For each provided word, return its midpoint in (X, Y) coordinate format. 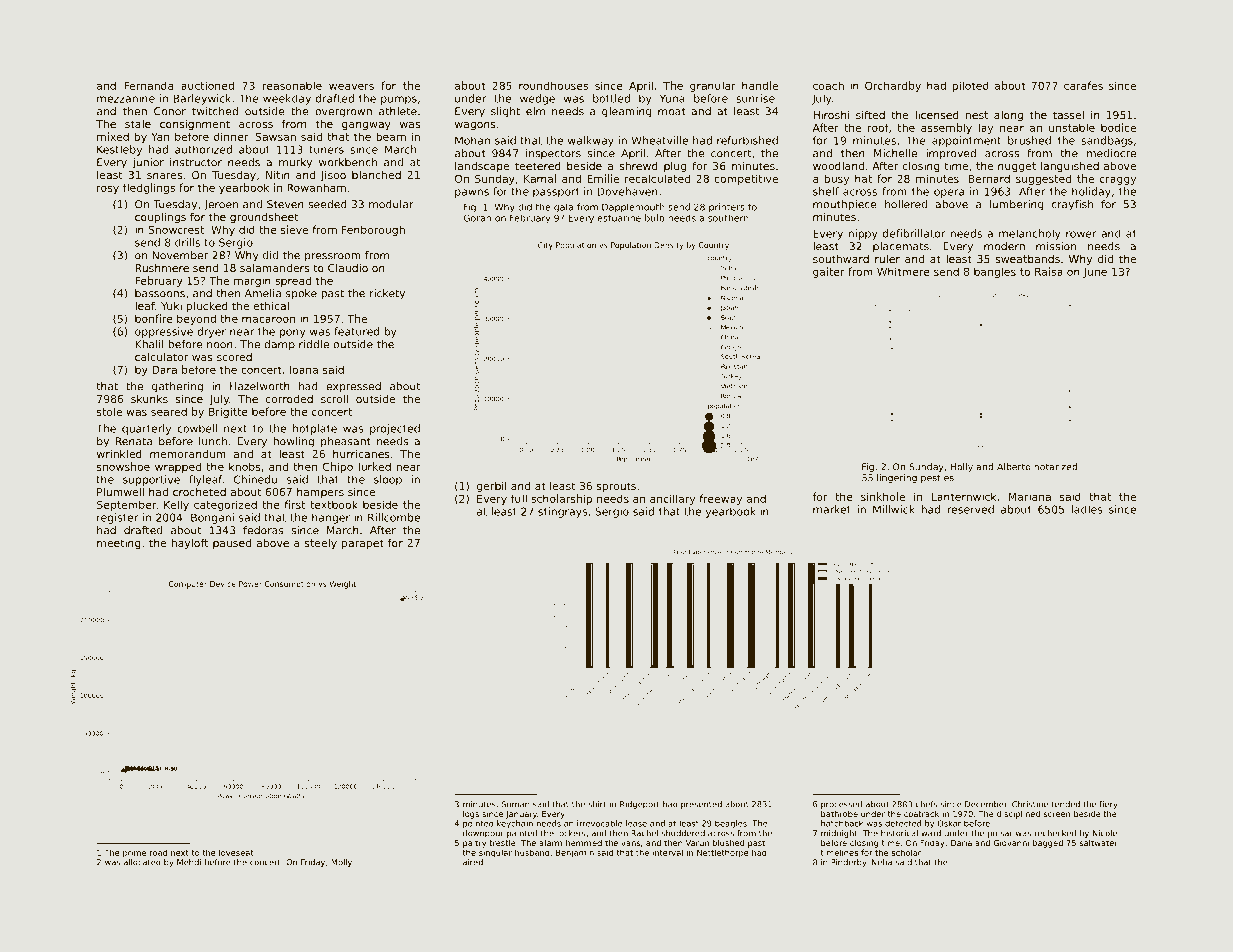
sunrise (755, 98)
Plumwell (120, 491)
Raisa (1049, 271)
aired (473, 862)
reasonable (292, 85)
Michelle (895, 153)
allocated (142, 862)
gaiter (829, 272)
